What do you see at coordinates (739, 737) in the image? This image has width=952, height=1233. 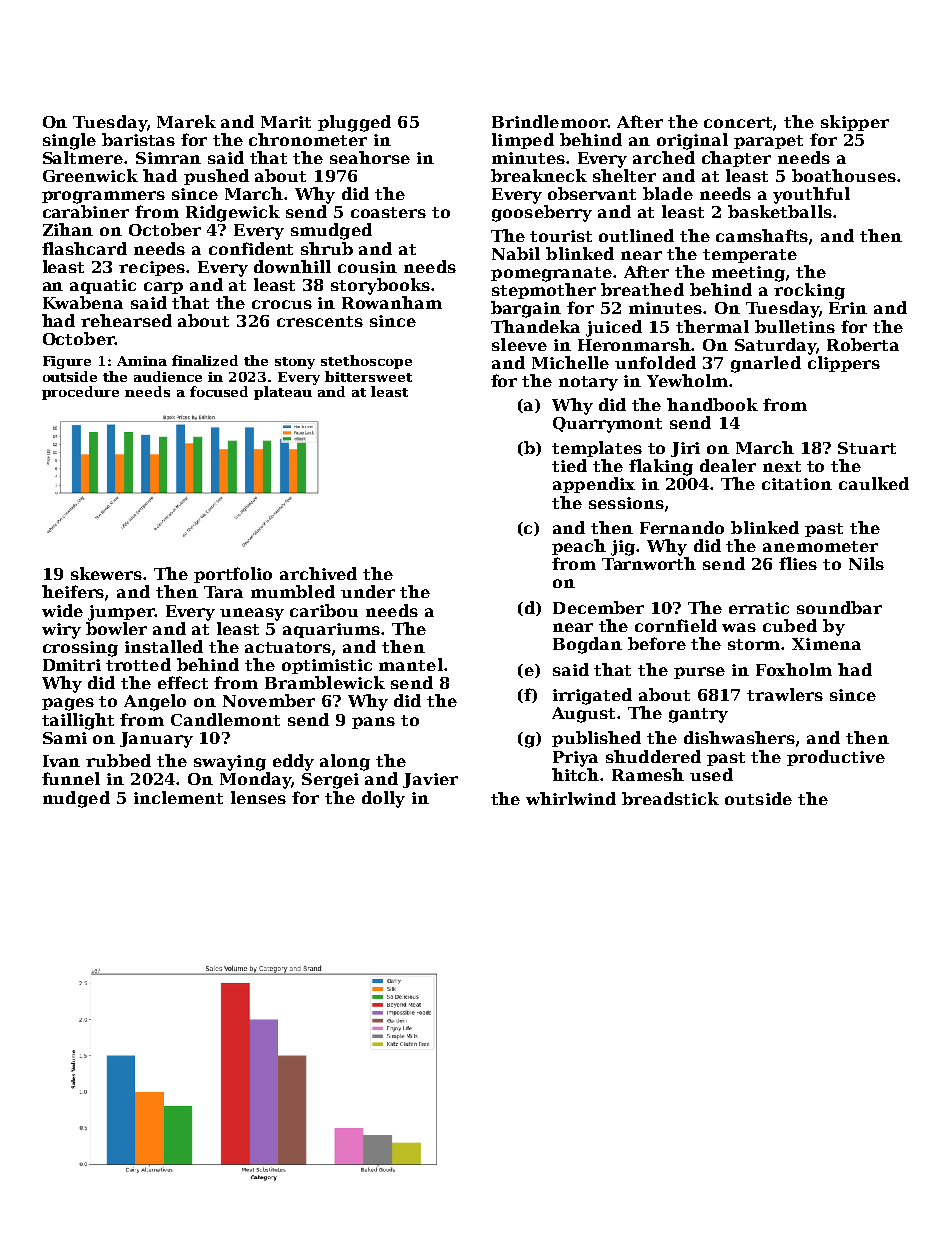 I see `dishwashers` at bounding box center [739, 737].
